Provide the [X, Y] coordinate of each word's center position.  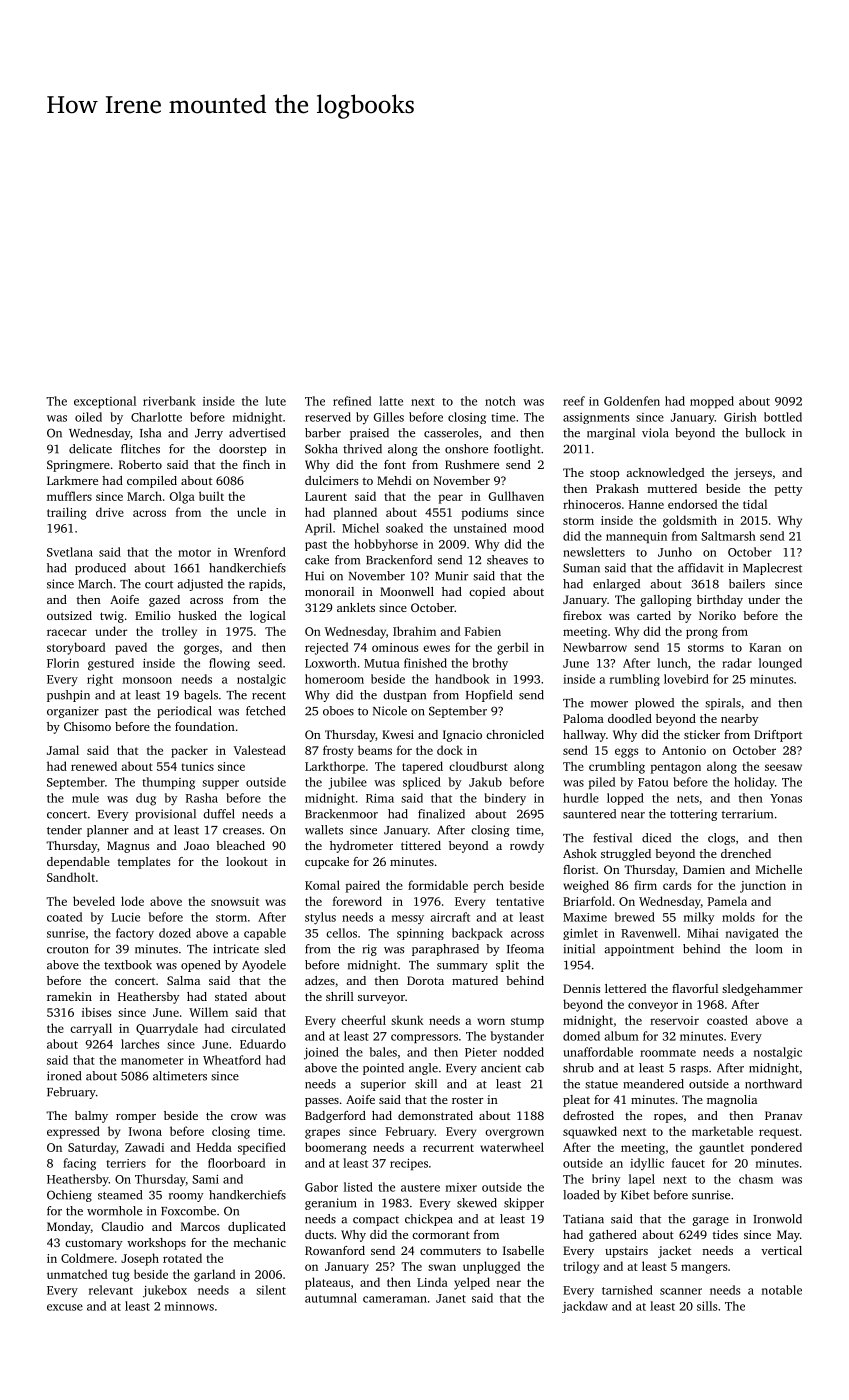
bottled [783, 417]
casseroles [451, 433]
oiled [88, 417]
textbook [128, 965]
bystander [517, 1037]
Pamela [727, 901]
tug [121, 1276]
